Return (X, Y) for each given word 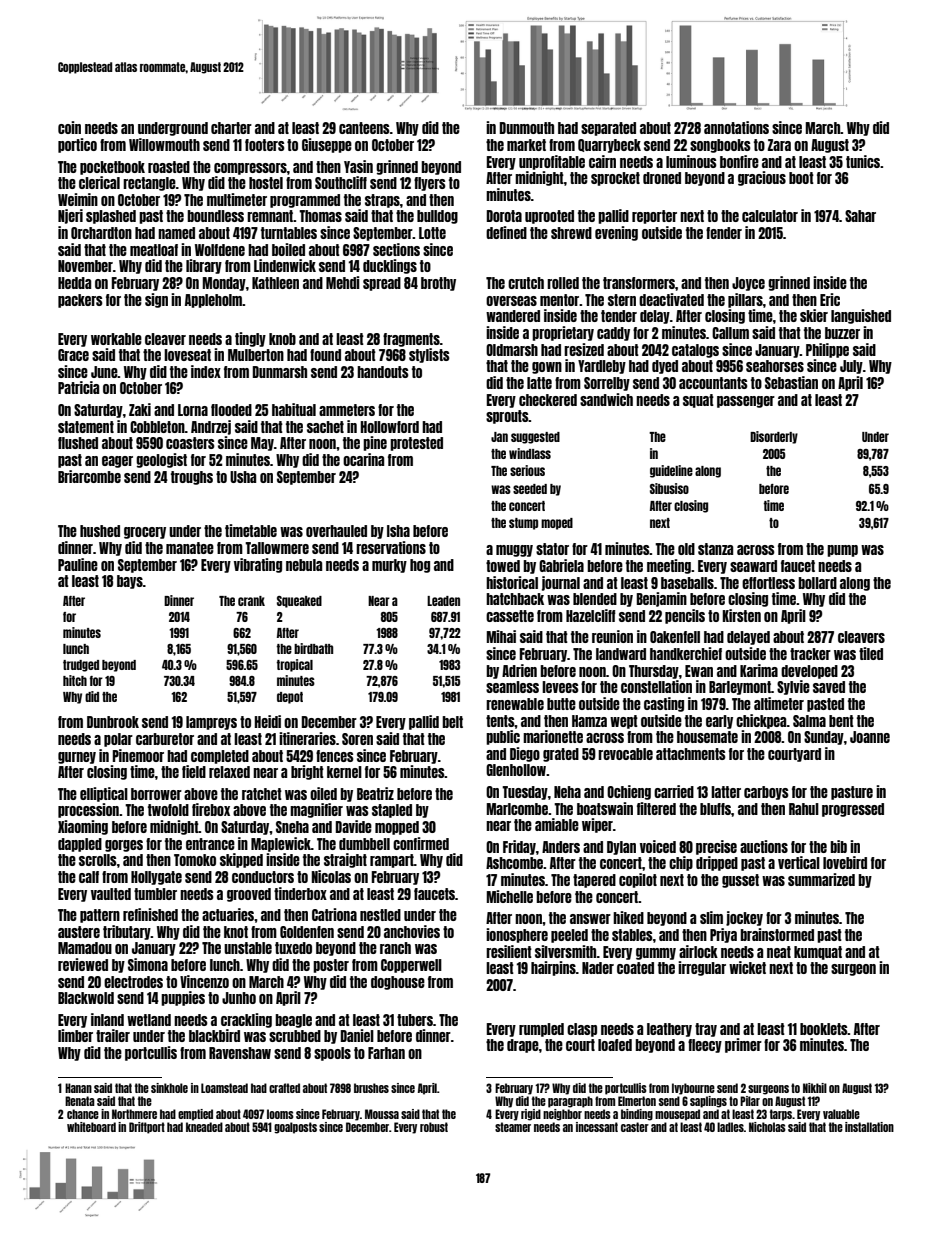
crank (251, 601)
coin (69, 127)
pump (842, 551)
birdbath (313, 648)
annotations (736, 127)
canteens (364, 128)
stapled (392, 811)
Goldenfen (307, 932)
